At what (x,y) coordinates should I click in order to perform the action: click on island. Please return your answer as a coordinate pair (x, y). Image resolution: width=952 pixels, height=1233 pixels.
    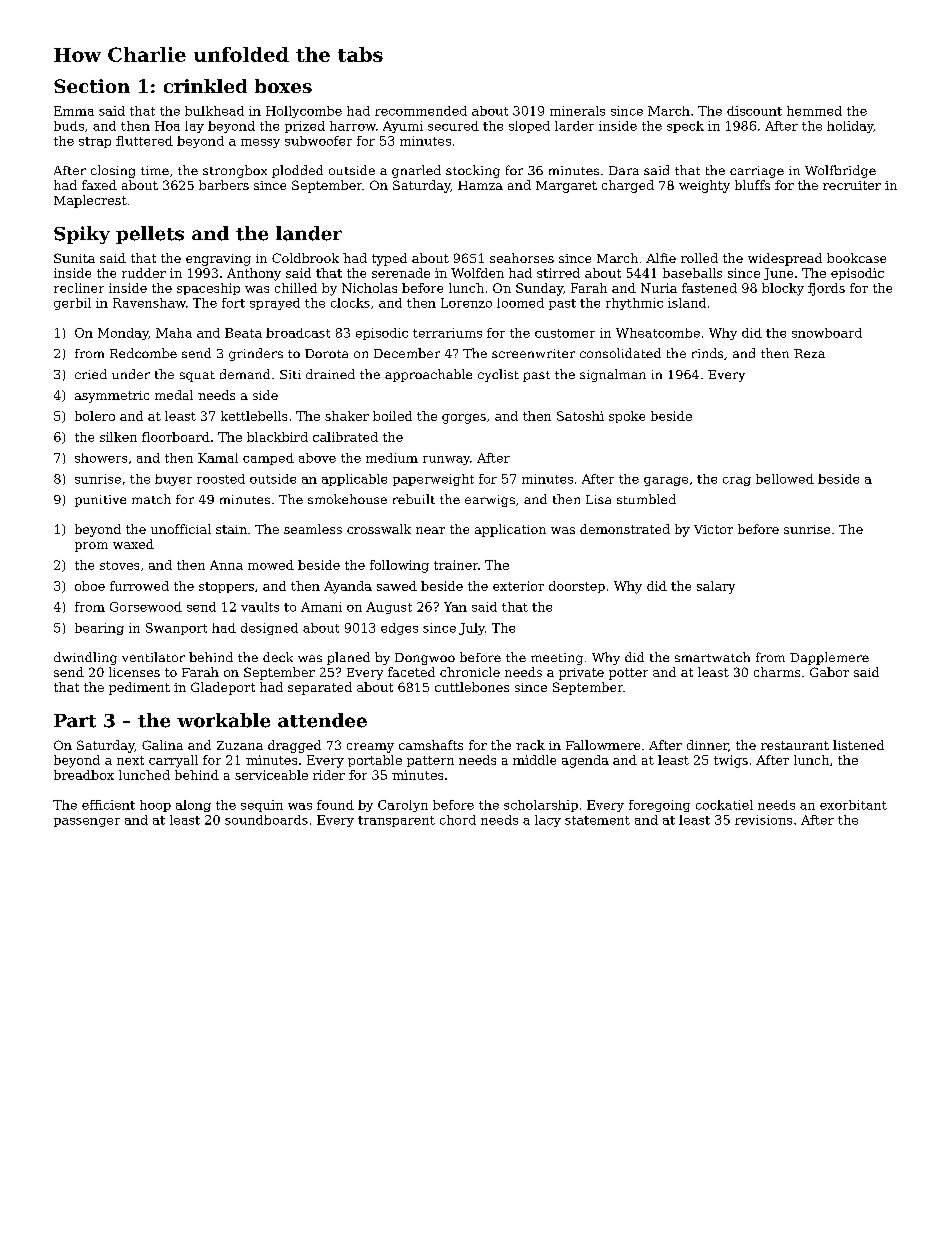
    Looking at the image, I should click on (687, 303).
